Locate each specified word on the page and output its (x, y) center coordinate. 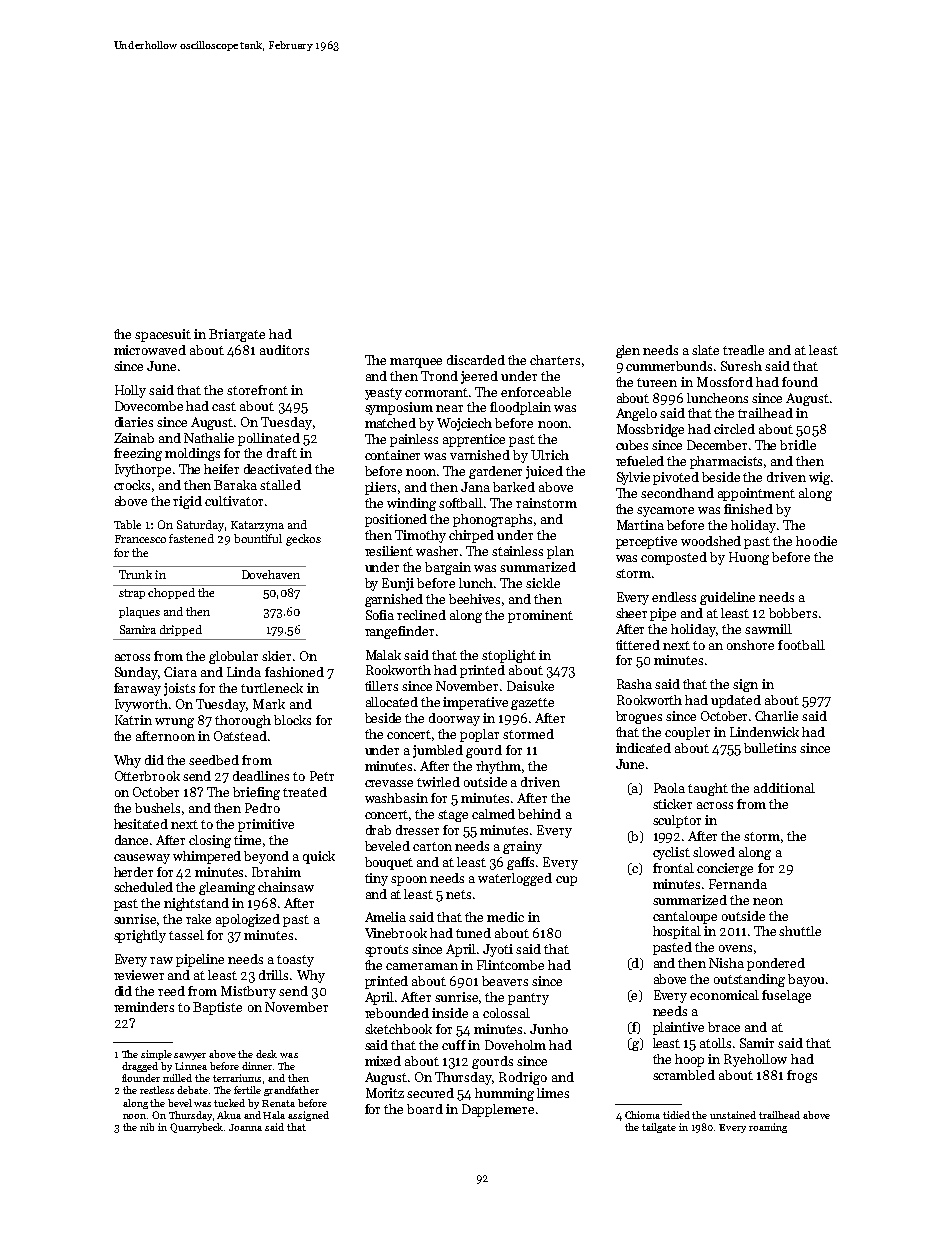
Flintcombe (510, 965)
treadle (743, 350)
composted (674, 558)
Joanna (245, 1127)
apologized (248, 920)
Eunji (398, 584)
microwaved (150, 350)
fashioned (294, 672)
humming (504, 1094)
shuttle (800, 931)
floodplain (520, 408)
